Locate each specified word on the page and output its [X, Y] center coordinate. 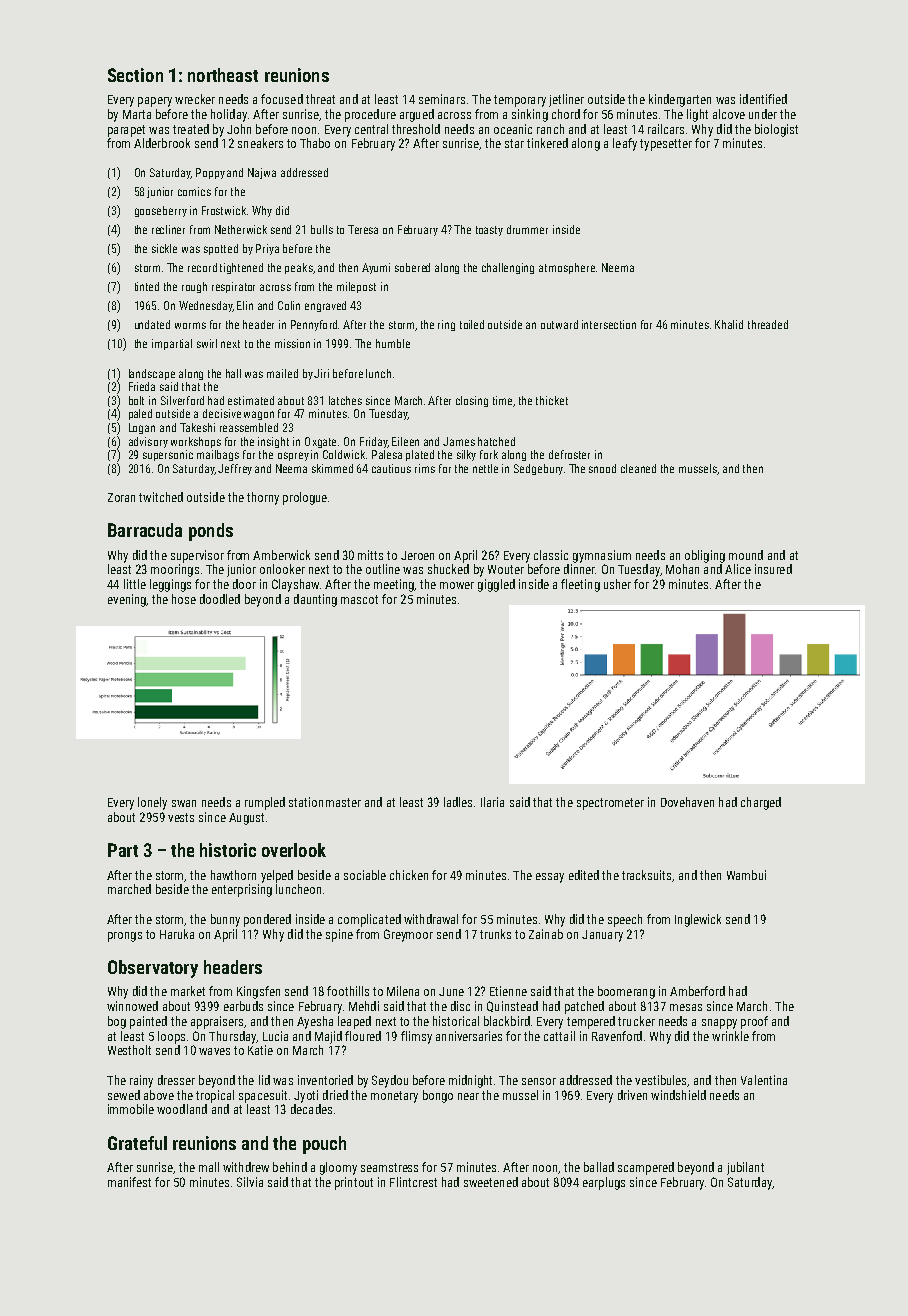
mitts [370, 555]
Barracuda [145, 530]
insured [773, 569]
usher [617, 584]
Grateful [137, 1143]
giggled [496, 585]
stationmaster [325, 802]
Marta [137, 114]
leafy [625, 144]
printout [354, 1183]
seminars [442, 99]
